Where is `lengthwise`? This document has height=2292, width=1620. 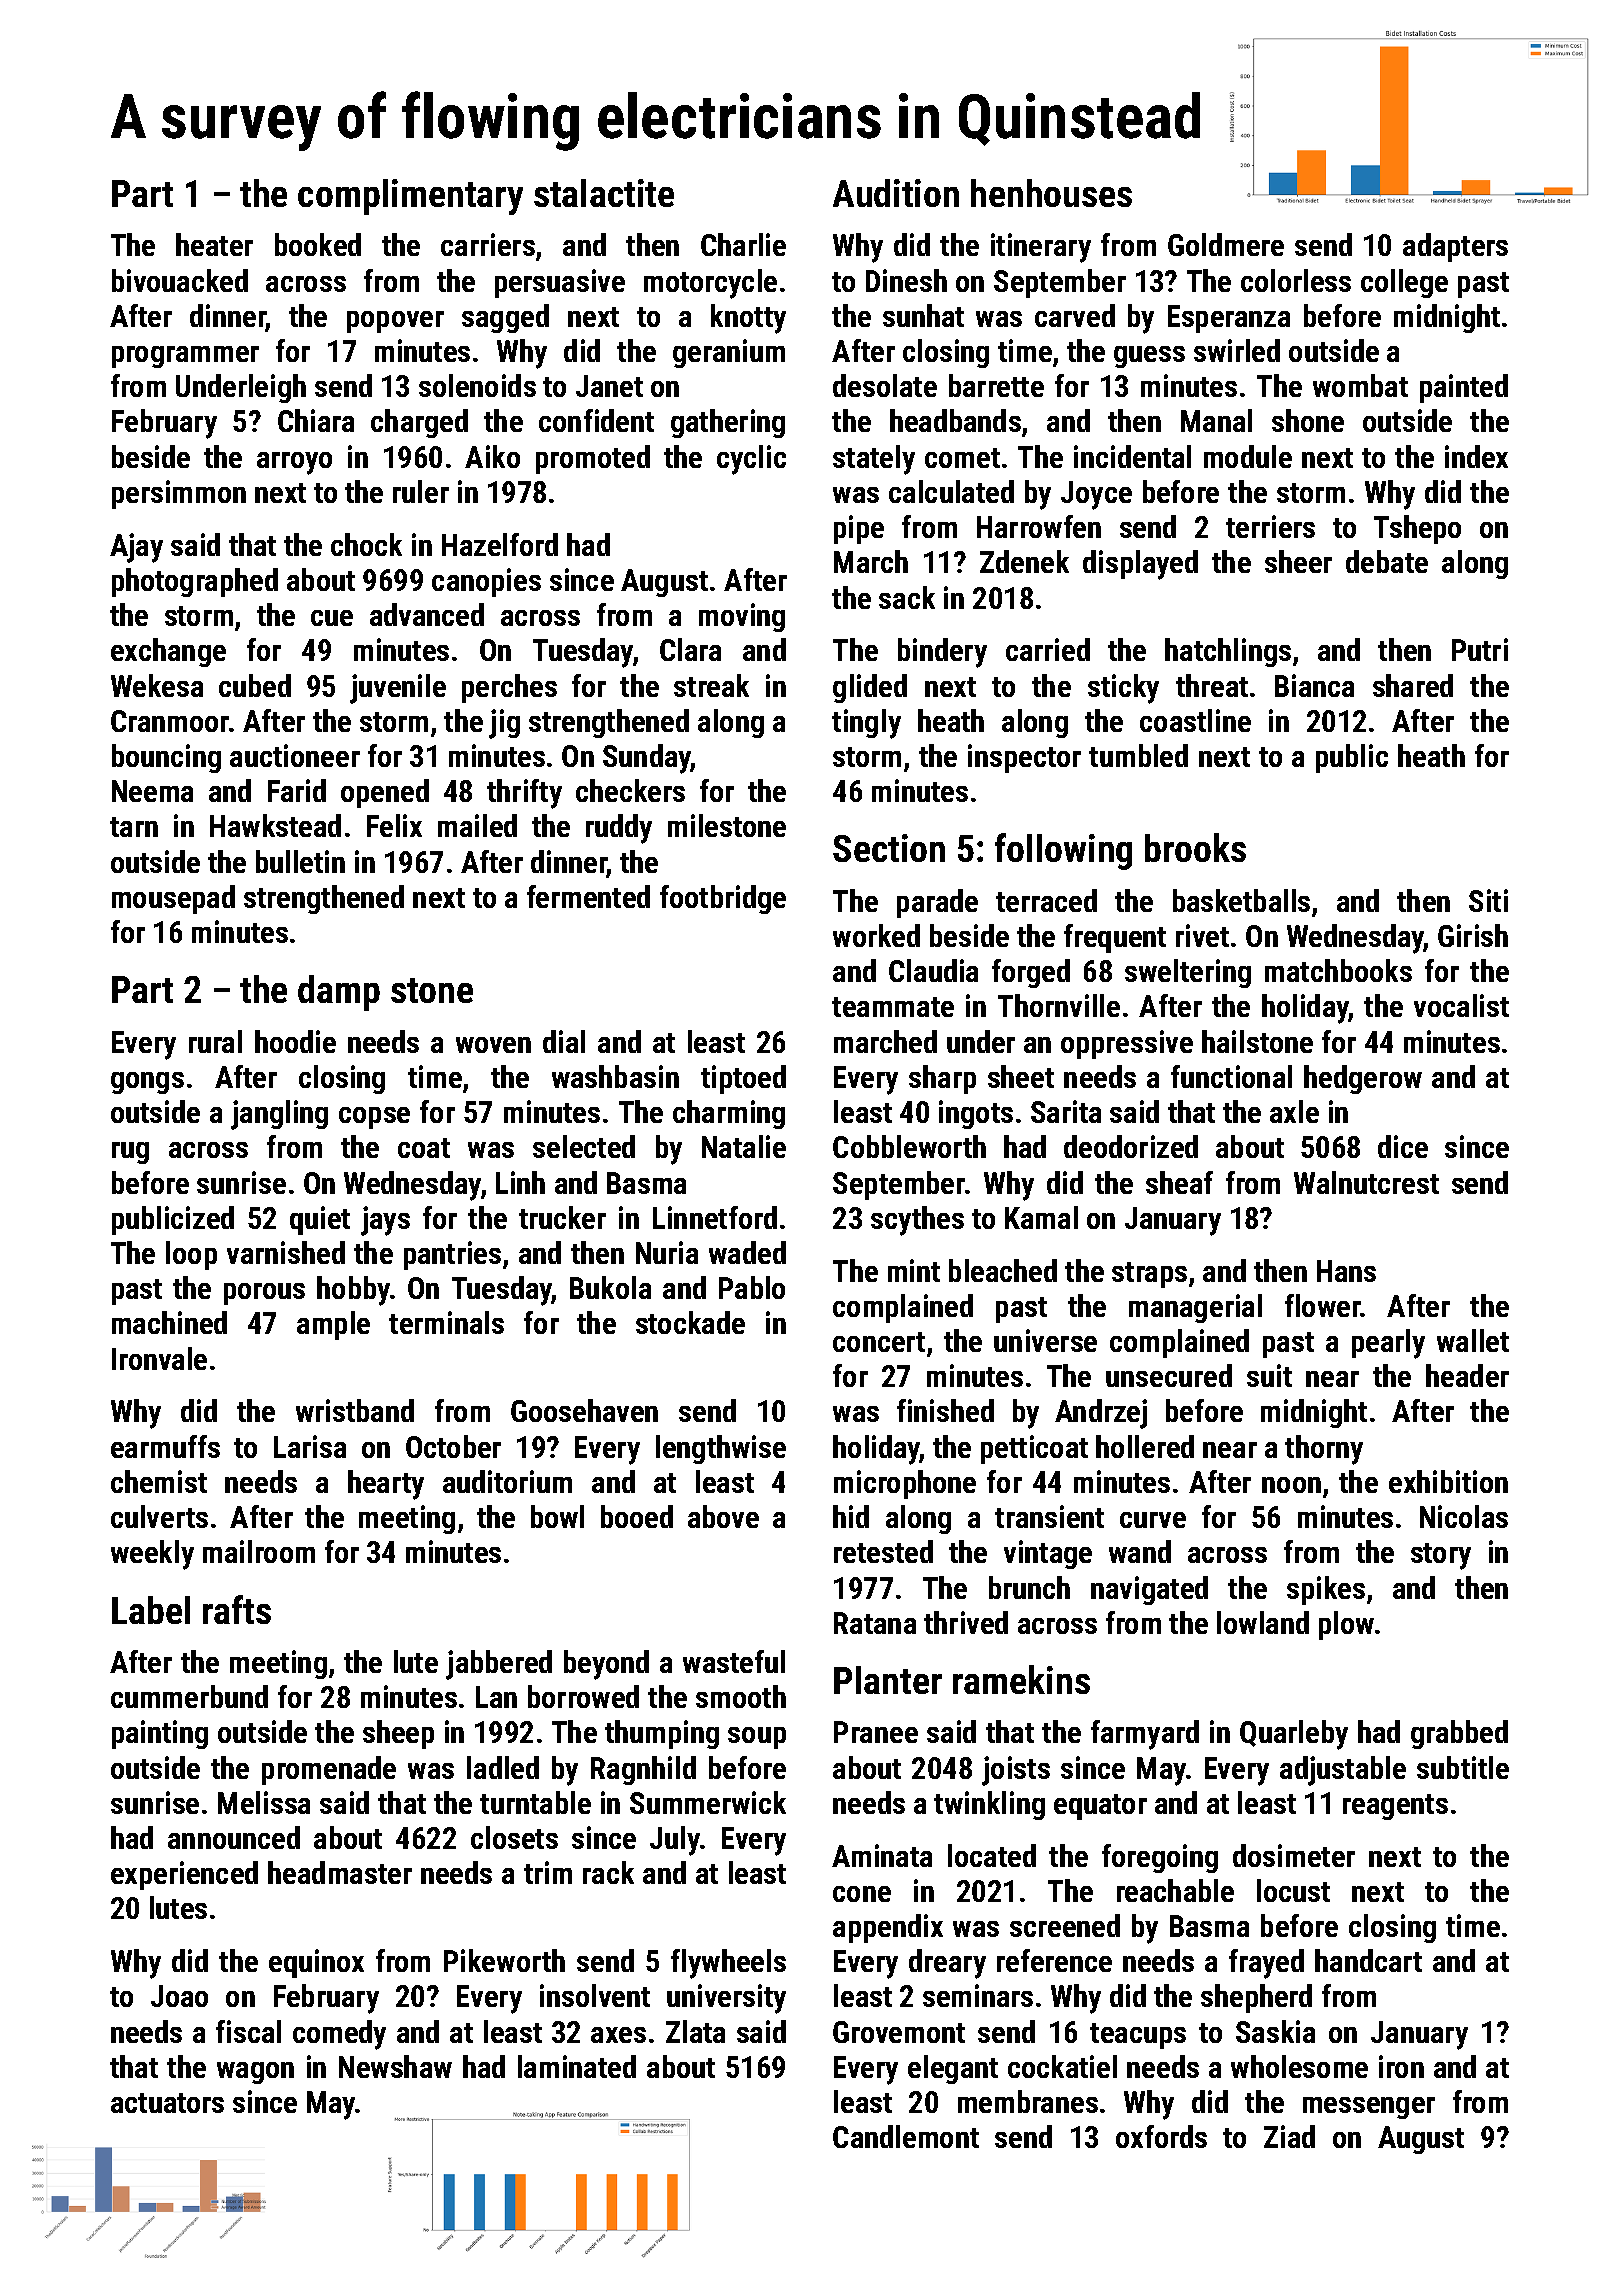 lengthwise is located at coordinates (721, 1449).
